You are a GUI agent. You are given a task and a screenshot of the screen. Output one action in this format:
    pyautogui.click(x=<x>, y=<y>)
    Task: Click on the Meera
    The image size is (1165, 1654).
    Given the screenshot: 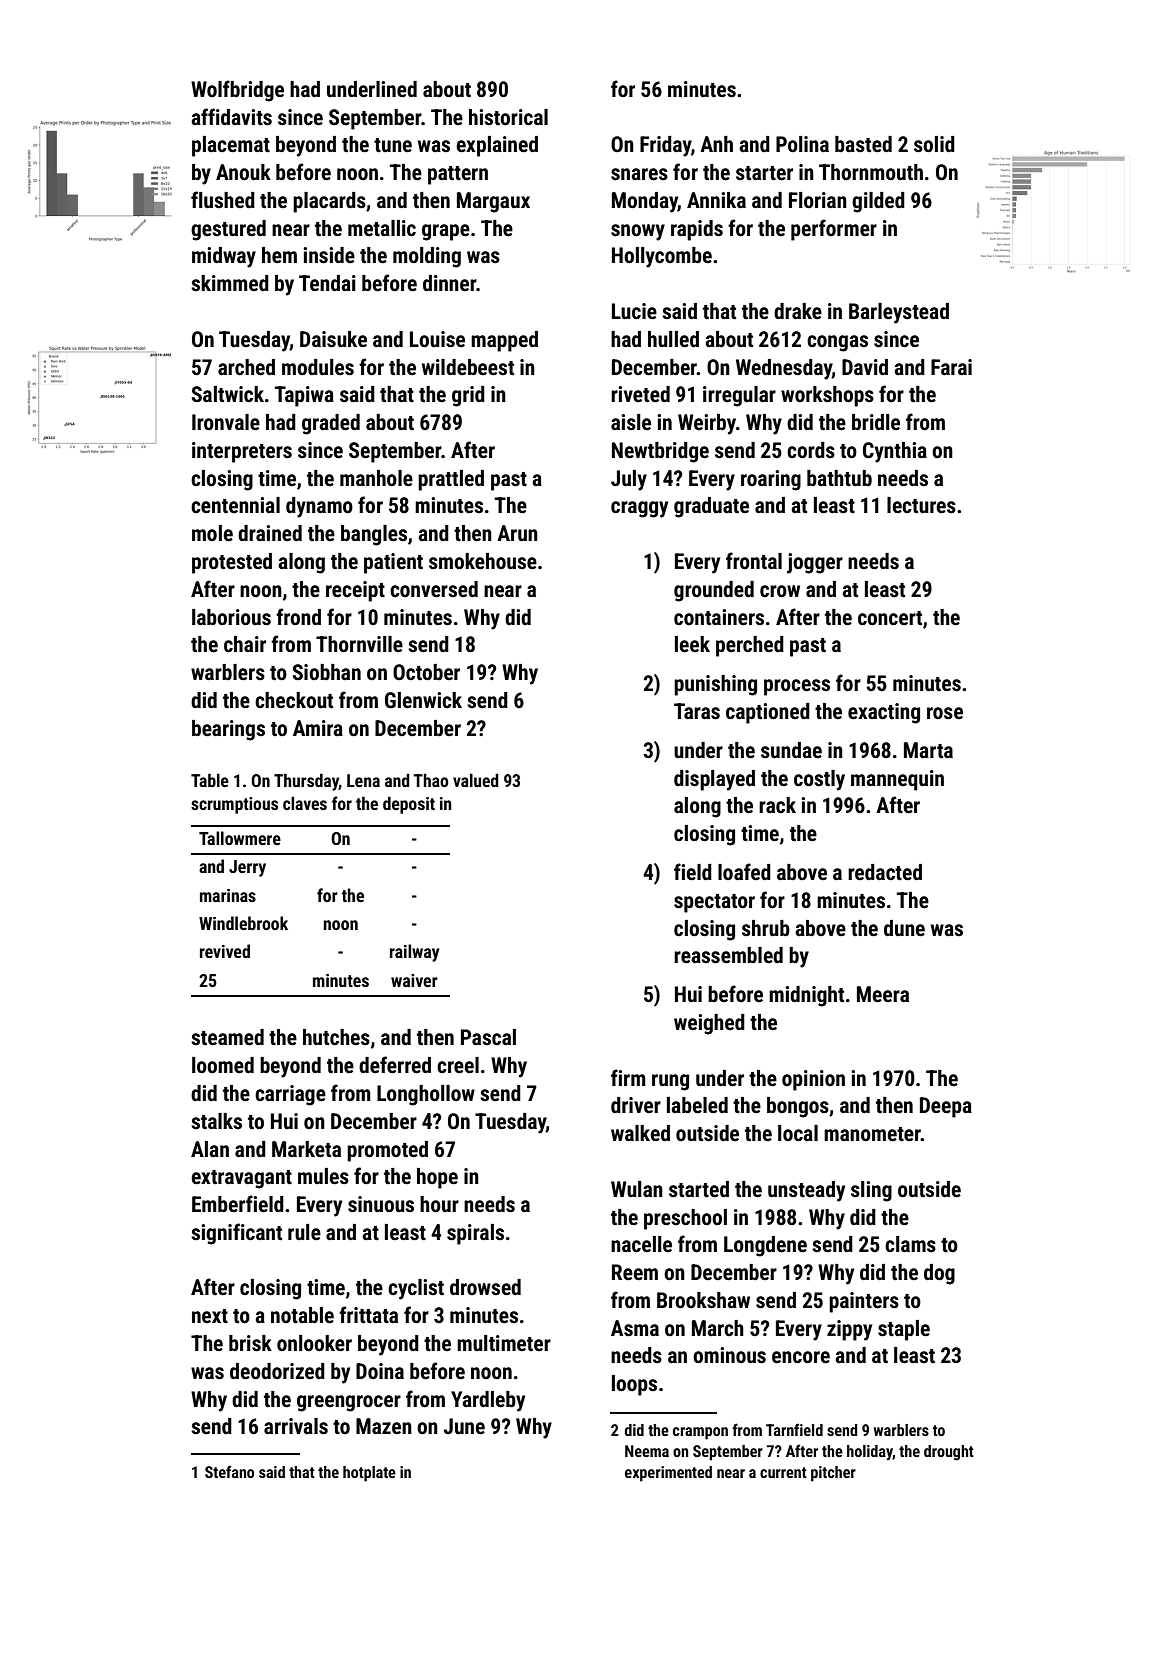 What is the action you would take?
    pyautogui.click(x=883, y=994)
